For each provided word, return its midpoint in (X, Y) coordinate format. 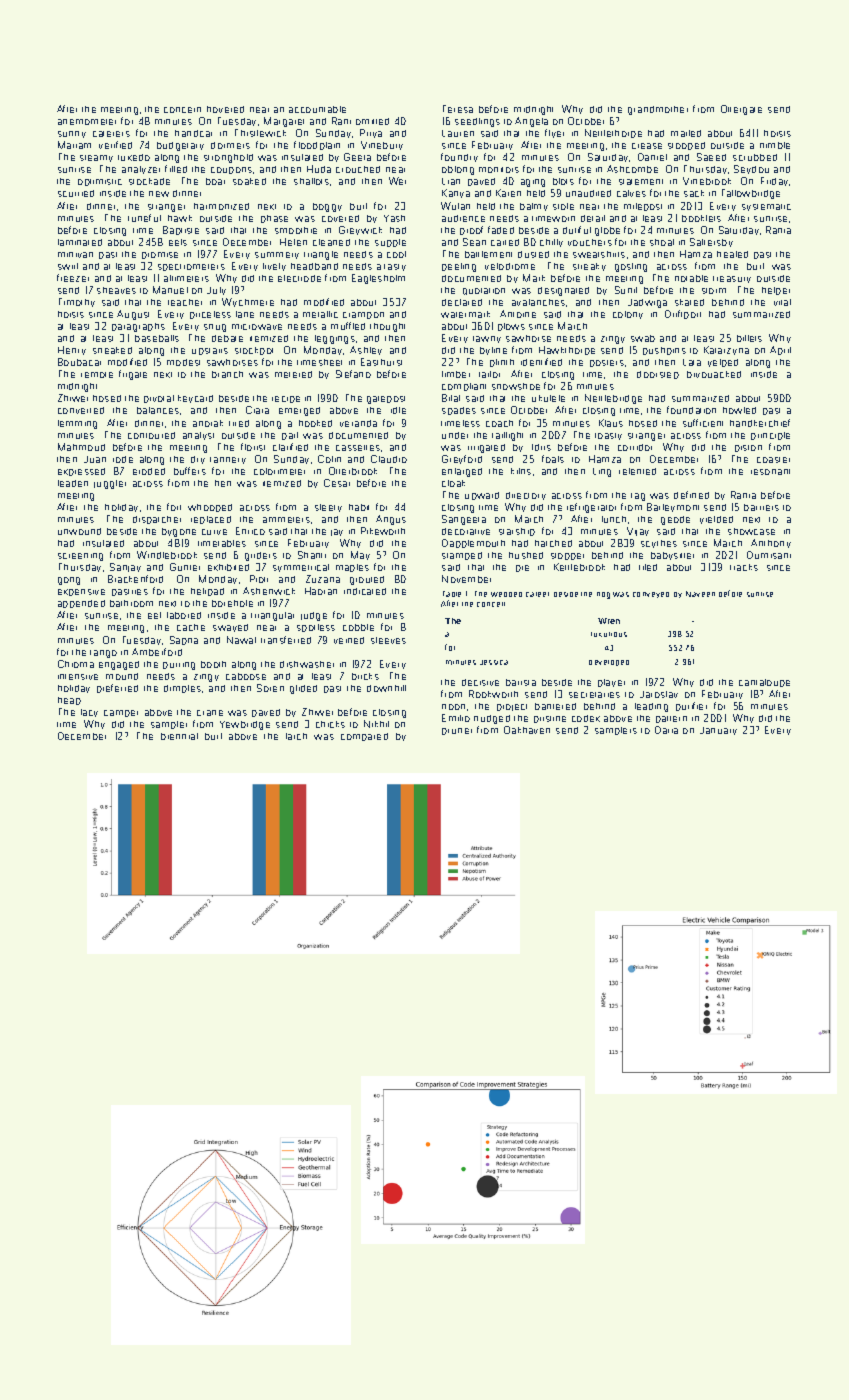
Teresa (458, 109)
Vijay (638, 531)
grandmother (658, 110)
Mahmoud (81, 447)
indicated (365, 591)
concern (182, 110)
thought (387, 327)
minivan (75, 255)
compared (364, 737)
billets (749, 338)
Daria (666, 730)
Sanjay (125, 567)
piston (748, 448)
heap (69, 701)
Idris (541, 447)
